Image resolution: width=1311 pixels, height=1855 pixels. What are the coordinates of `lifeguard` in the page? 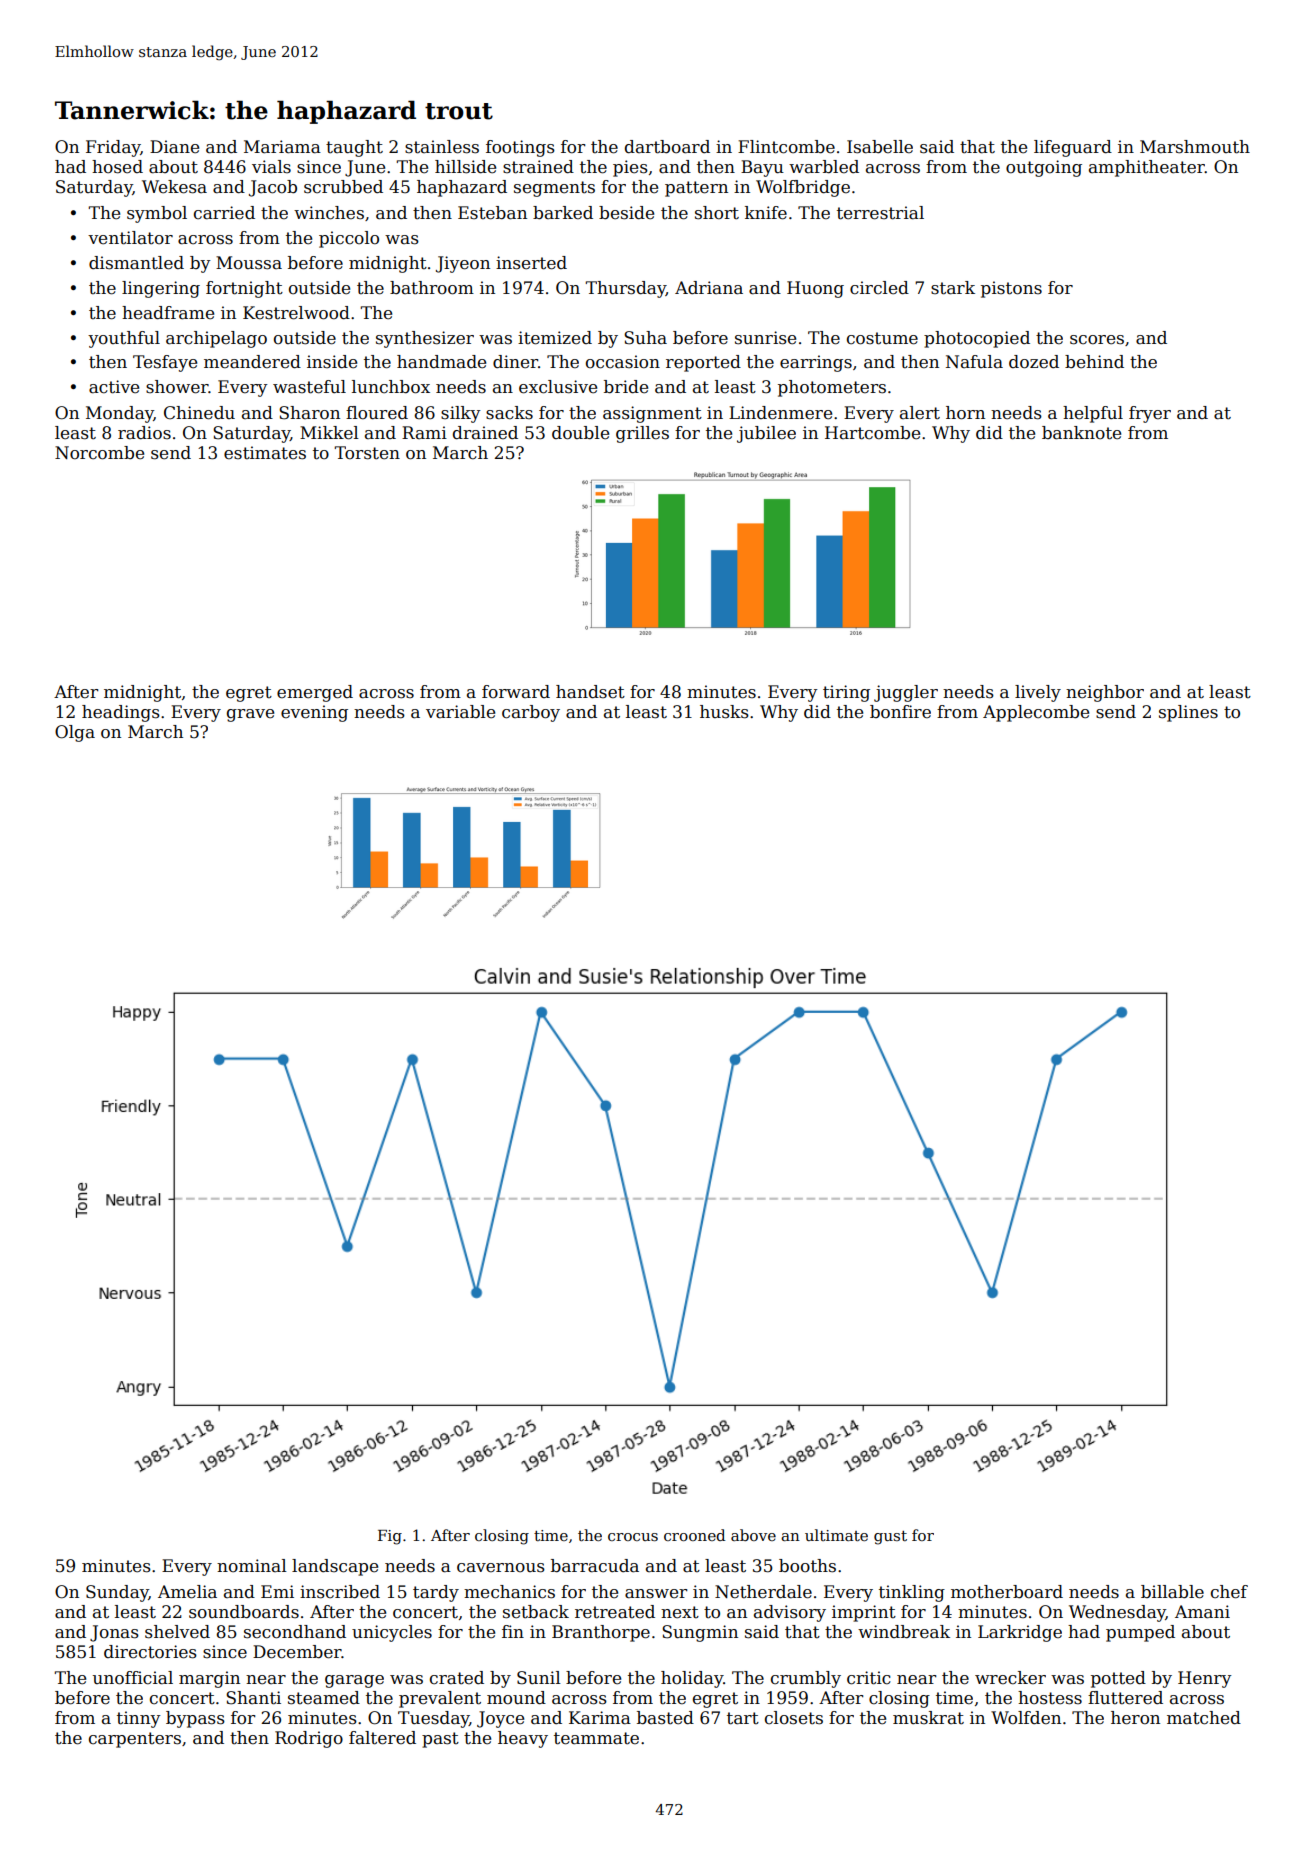 It's located at (1073, 148).
